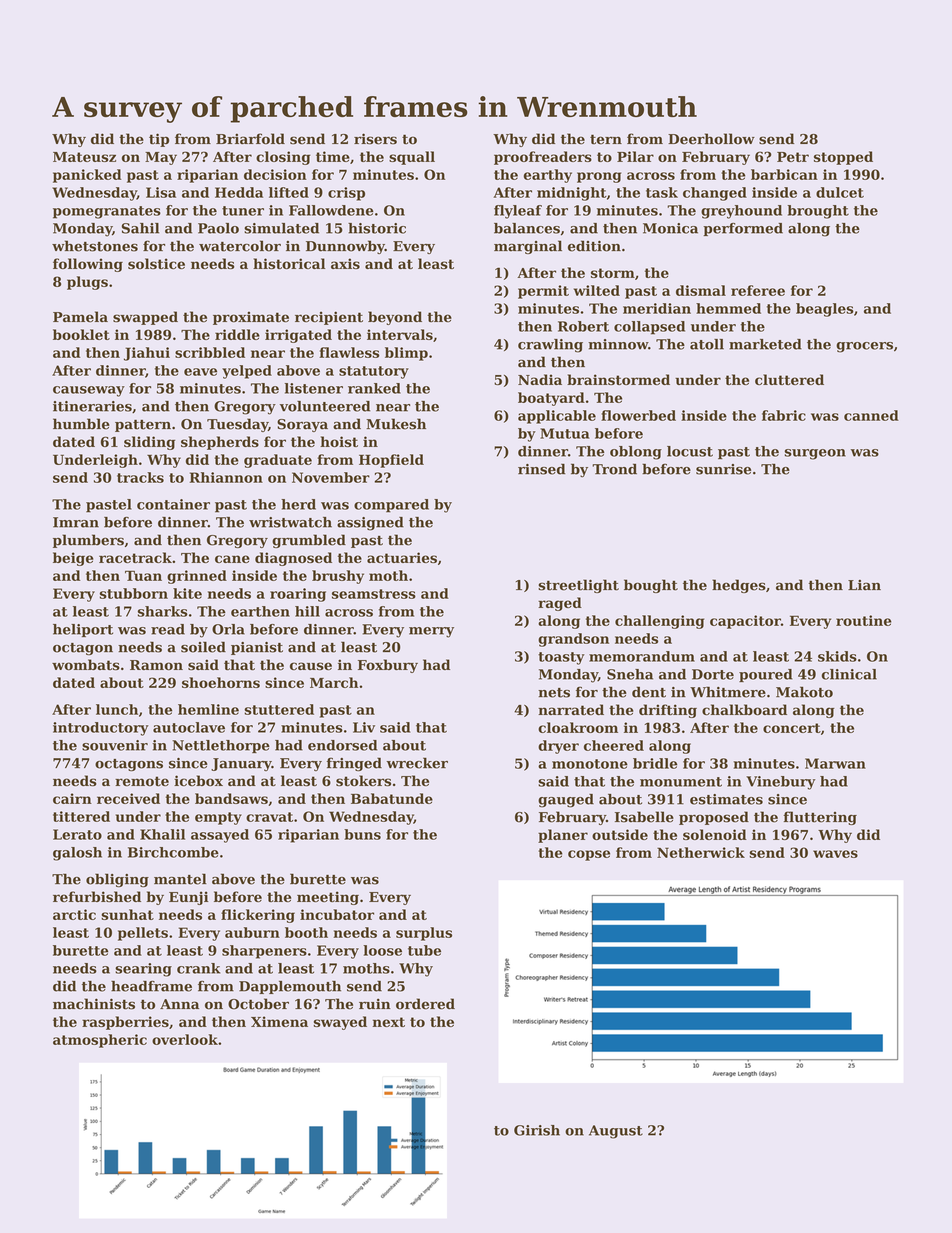 The image size is (952, 1233). I want to click on overlook, so click(185, 1039).
